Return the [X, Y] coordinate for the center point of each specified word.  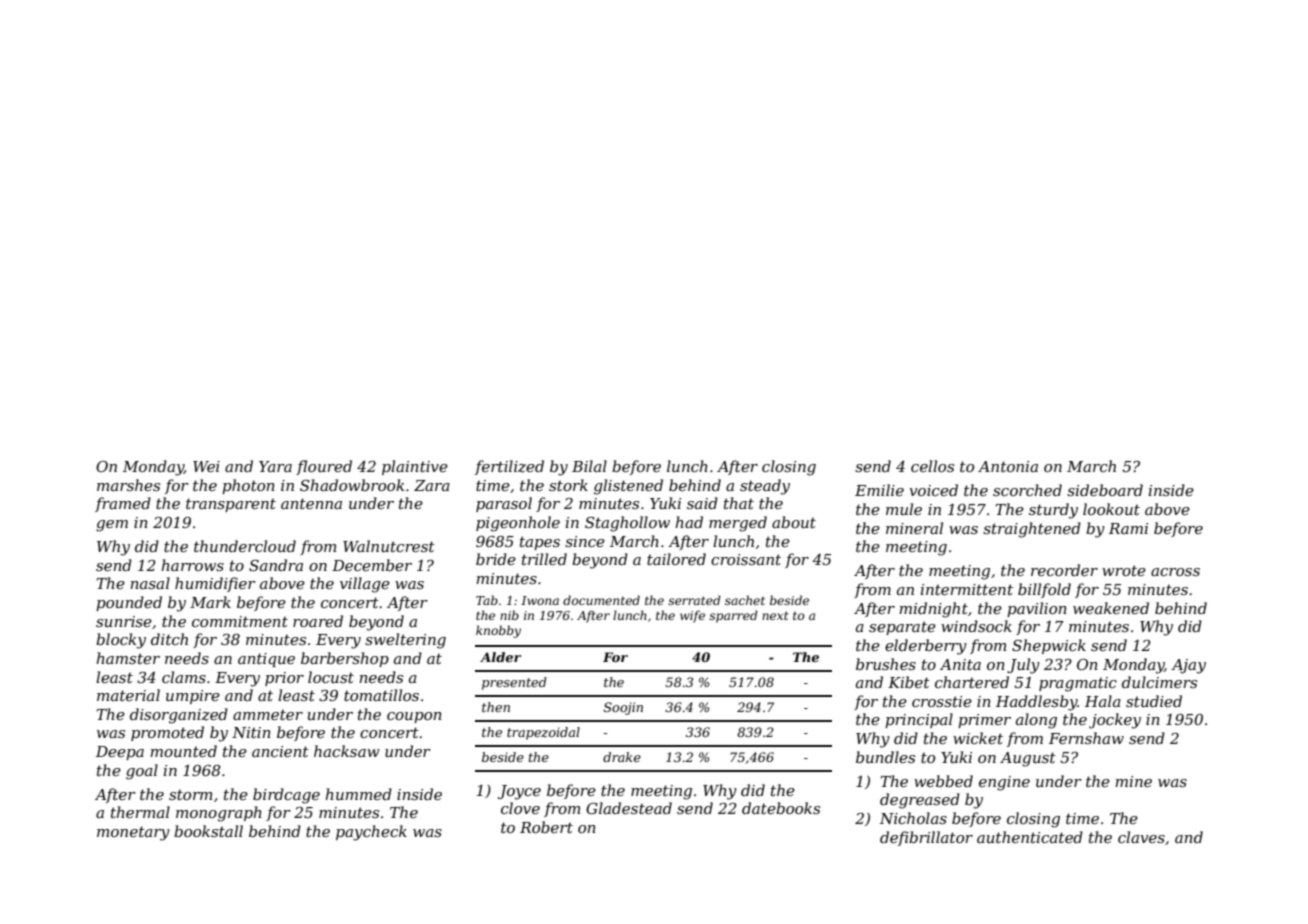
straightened [1032, 530]
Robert [546, 827]
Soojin [623, 708]
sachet [745, 600]
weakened [1111, 608]
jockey [1115, 721]
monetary [133, 833]
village [365, 585]
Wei [206, 466]
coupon [414, 717]
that [739, 503]
